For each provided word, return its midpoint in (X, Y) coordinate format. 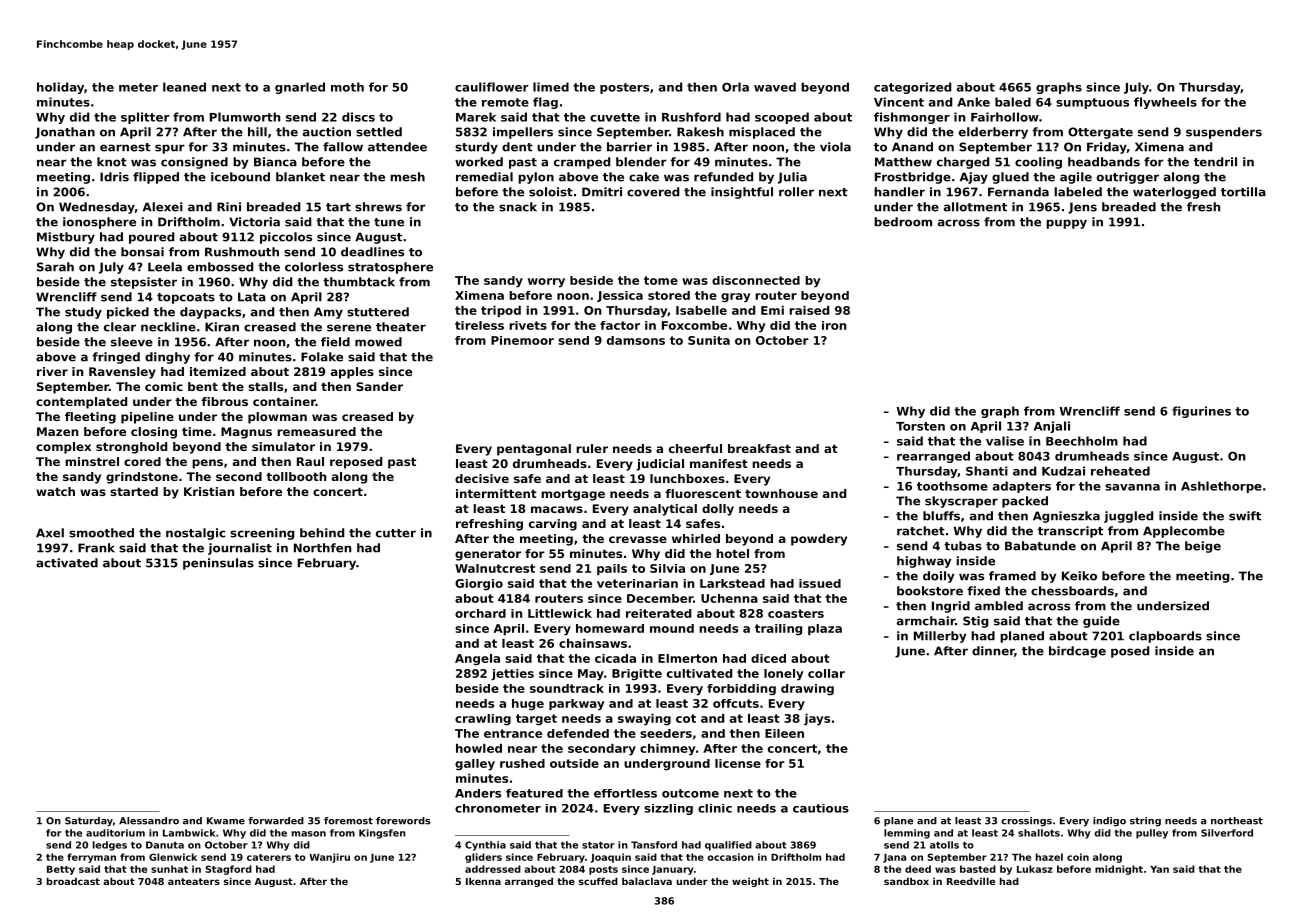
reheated (1120, 471)
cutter (396, 533)
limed (551, 87)
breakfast (759, 448)
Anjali (1052, 427)
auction (327, 132)
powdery (819, 540)
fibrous (224, 401)
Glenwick (173, 857)
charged (963, 163)
